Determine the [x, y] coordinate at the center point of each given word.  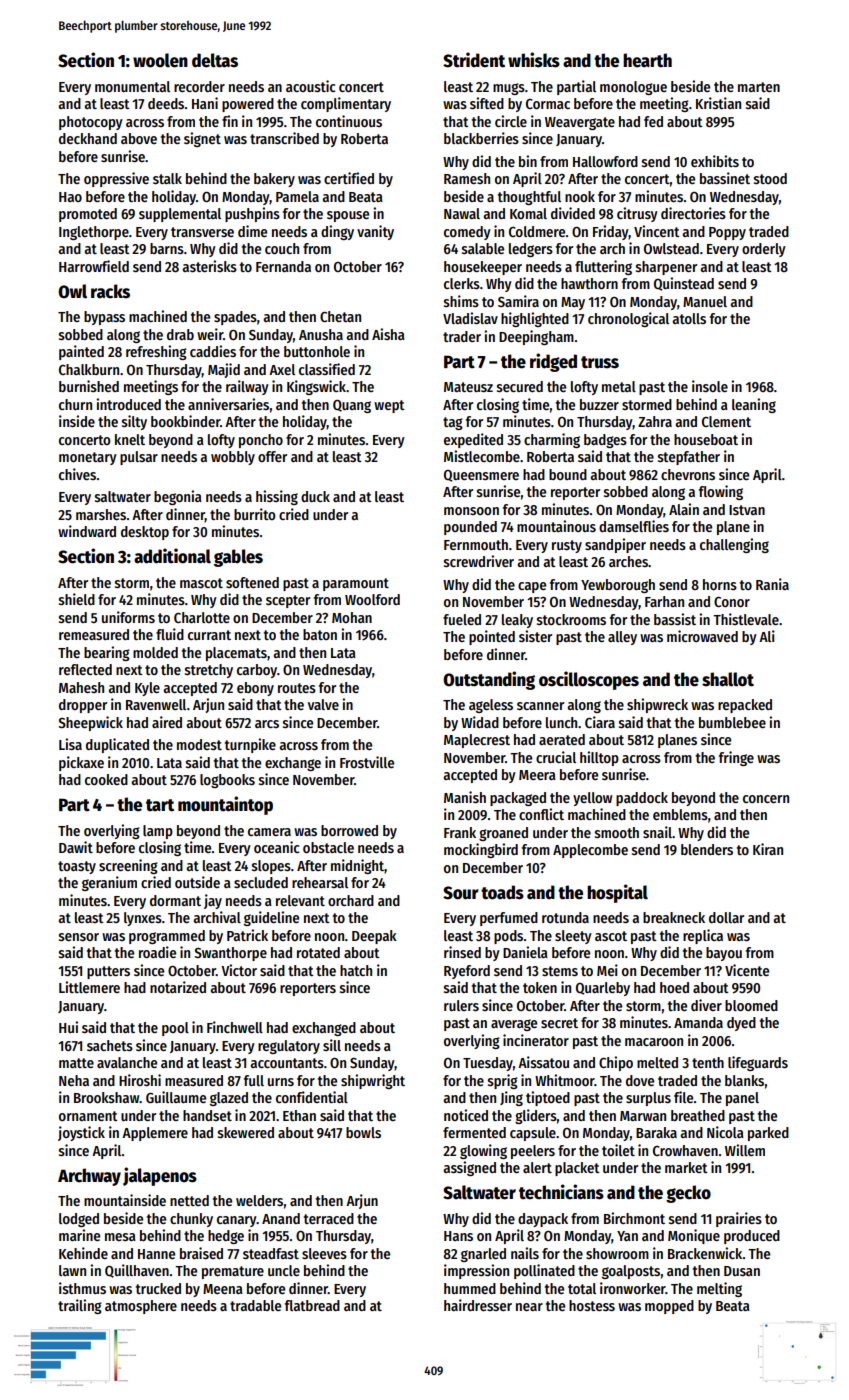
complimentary [346, 104]
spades [235, 318]
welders [259, 1200]
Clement [726, 421]
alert [537, 1167]
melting [719, 1289]
